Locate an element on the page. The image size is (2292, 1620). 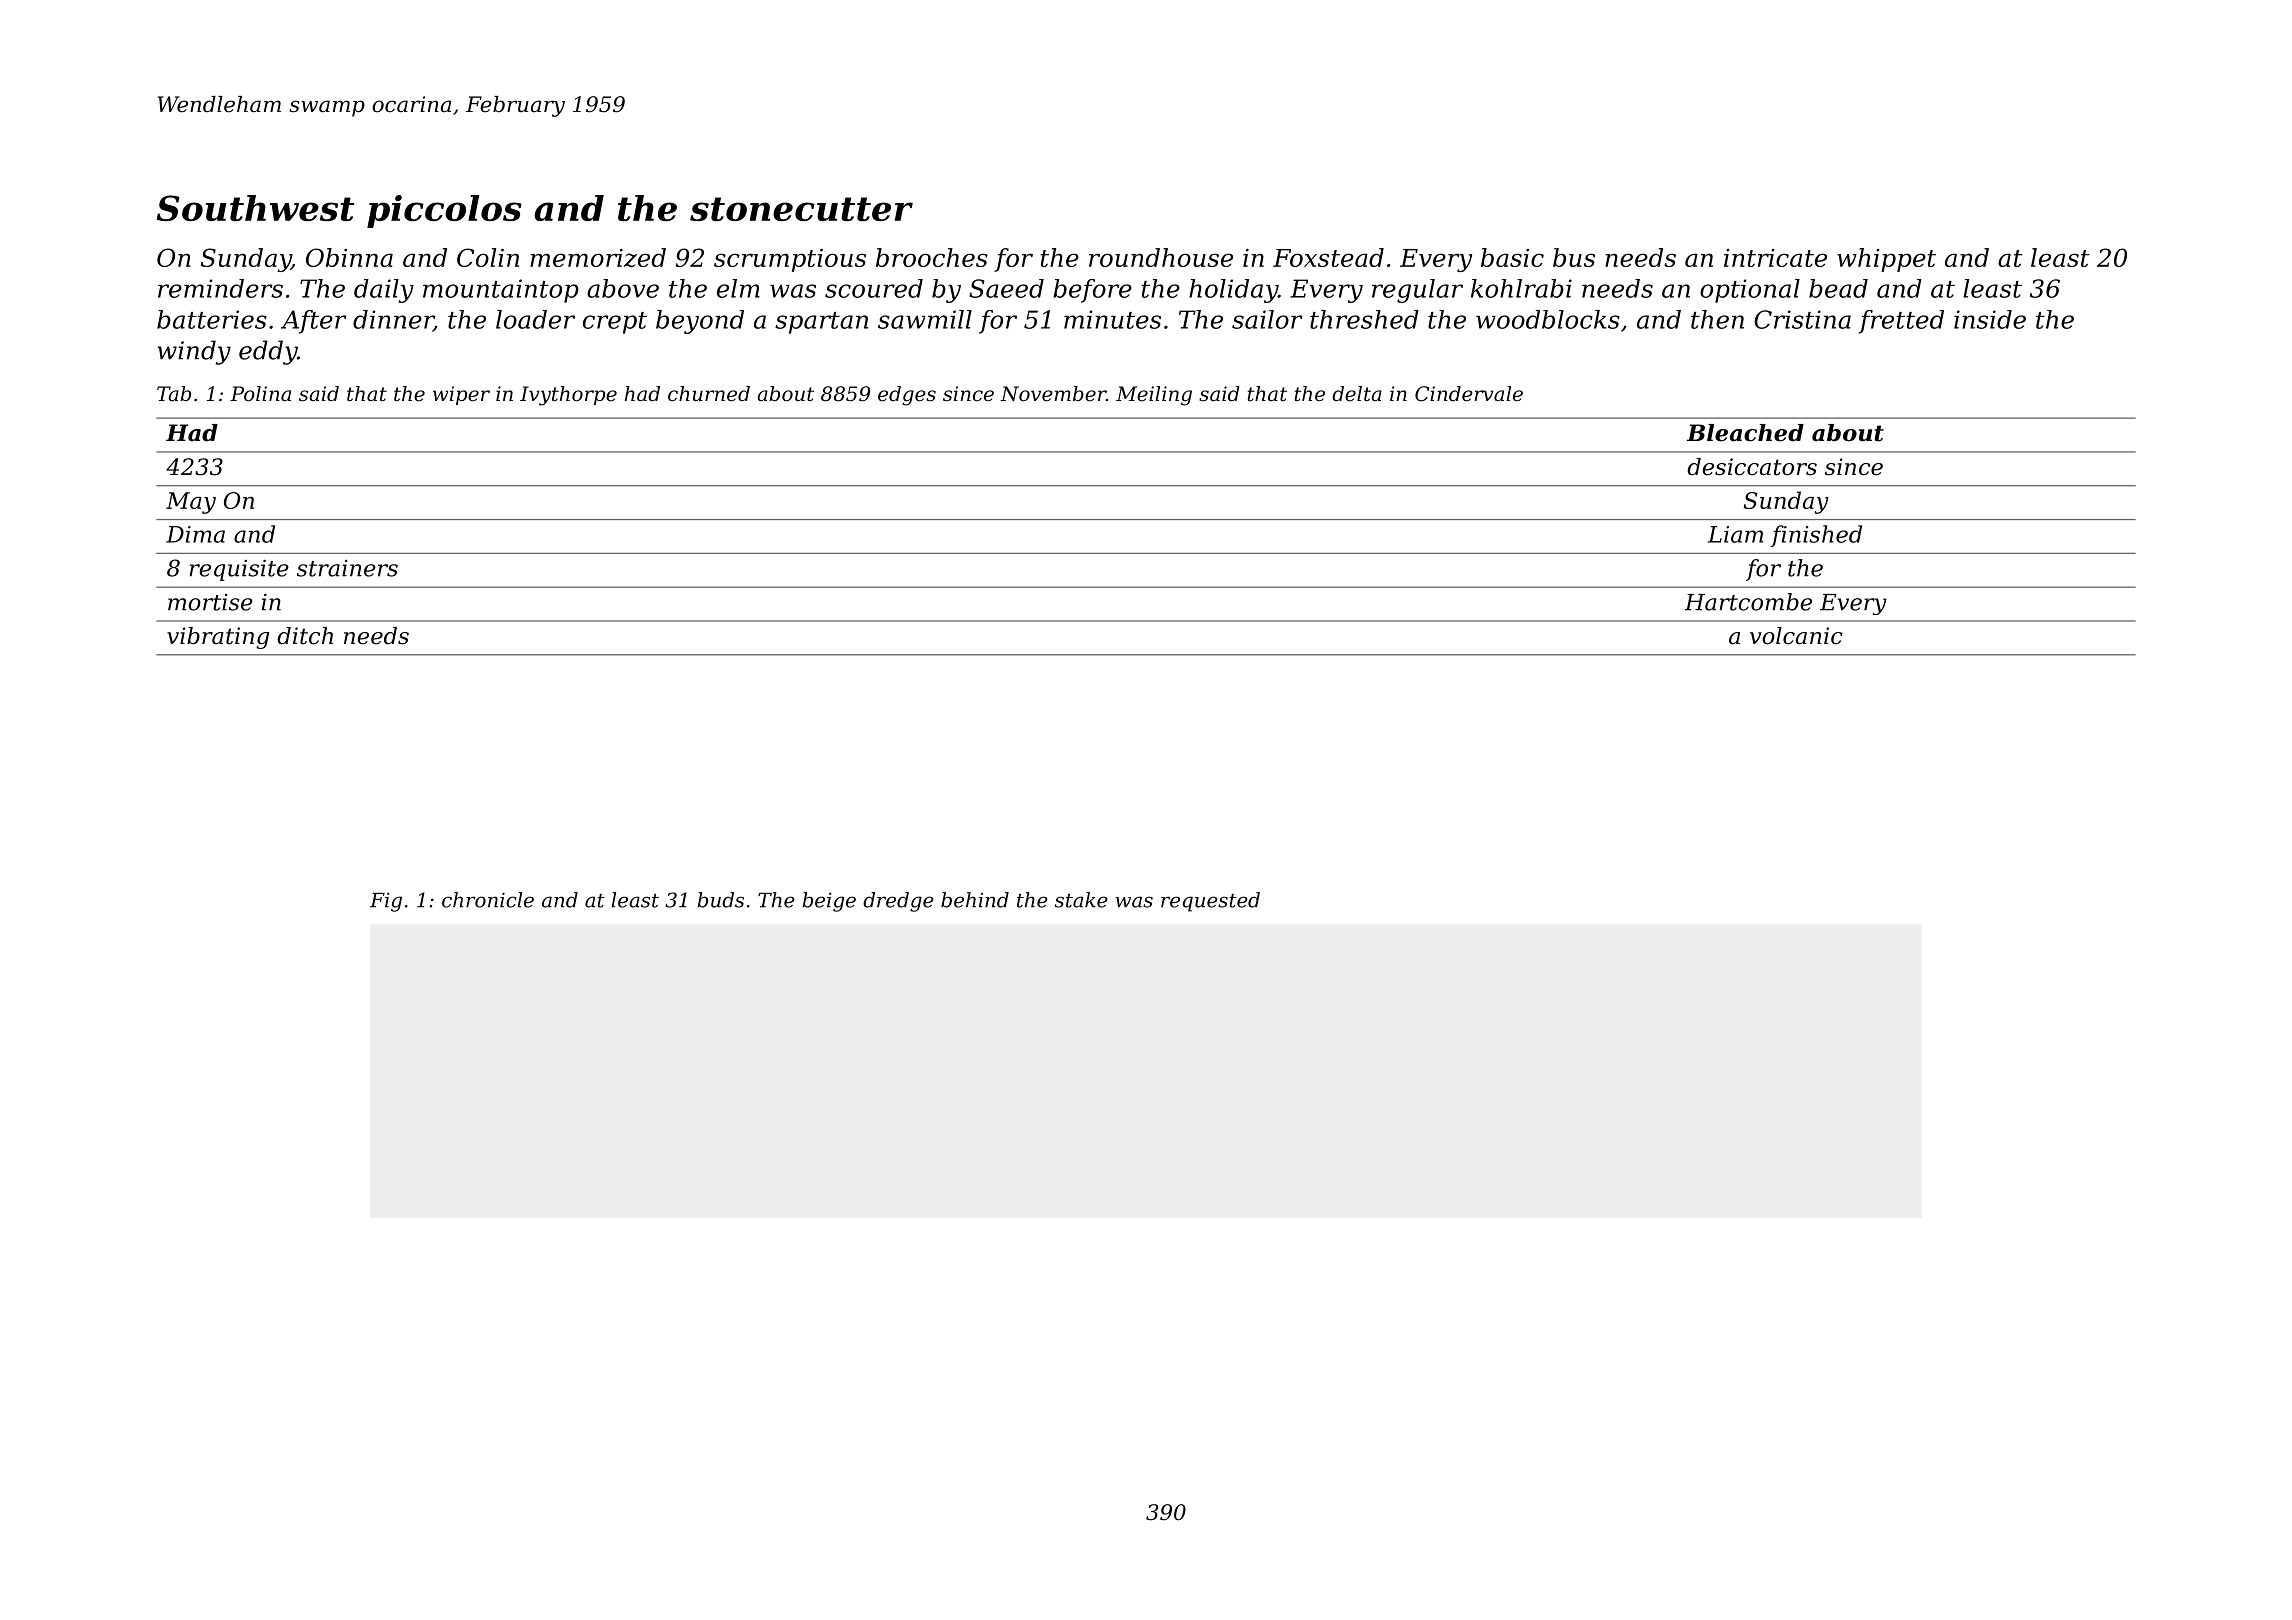
Hartcombe is located at coordinates (1748, 602).
